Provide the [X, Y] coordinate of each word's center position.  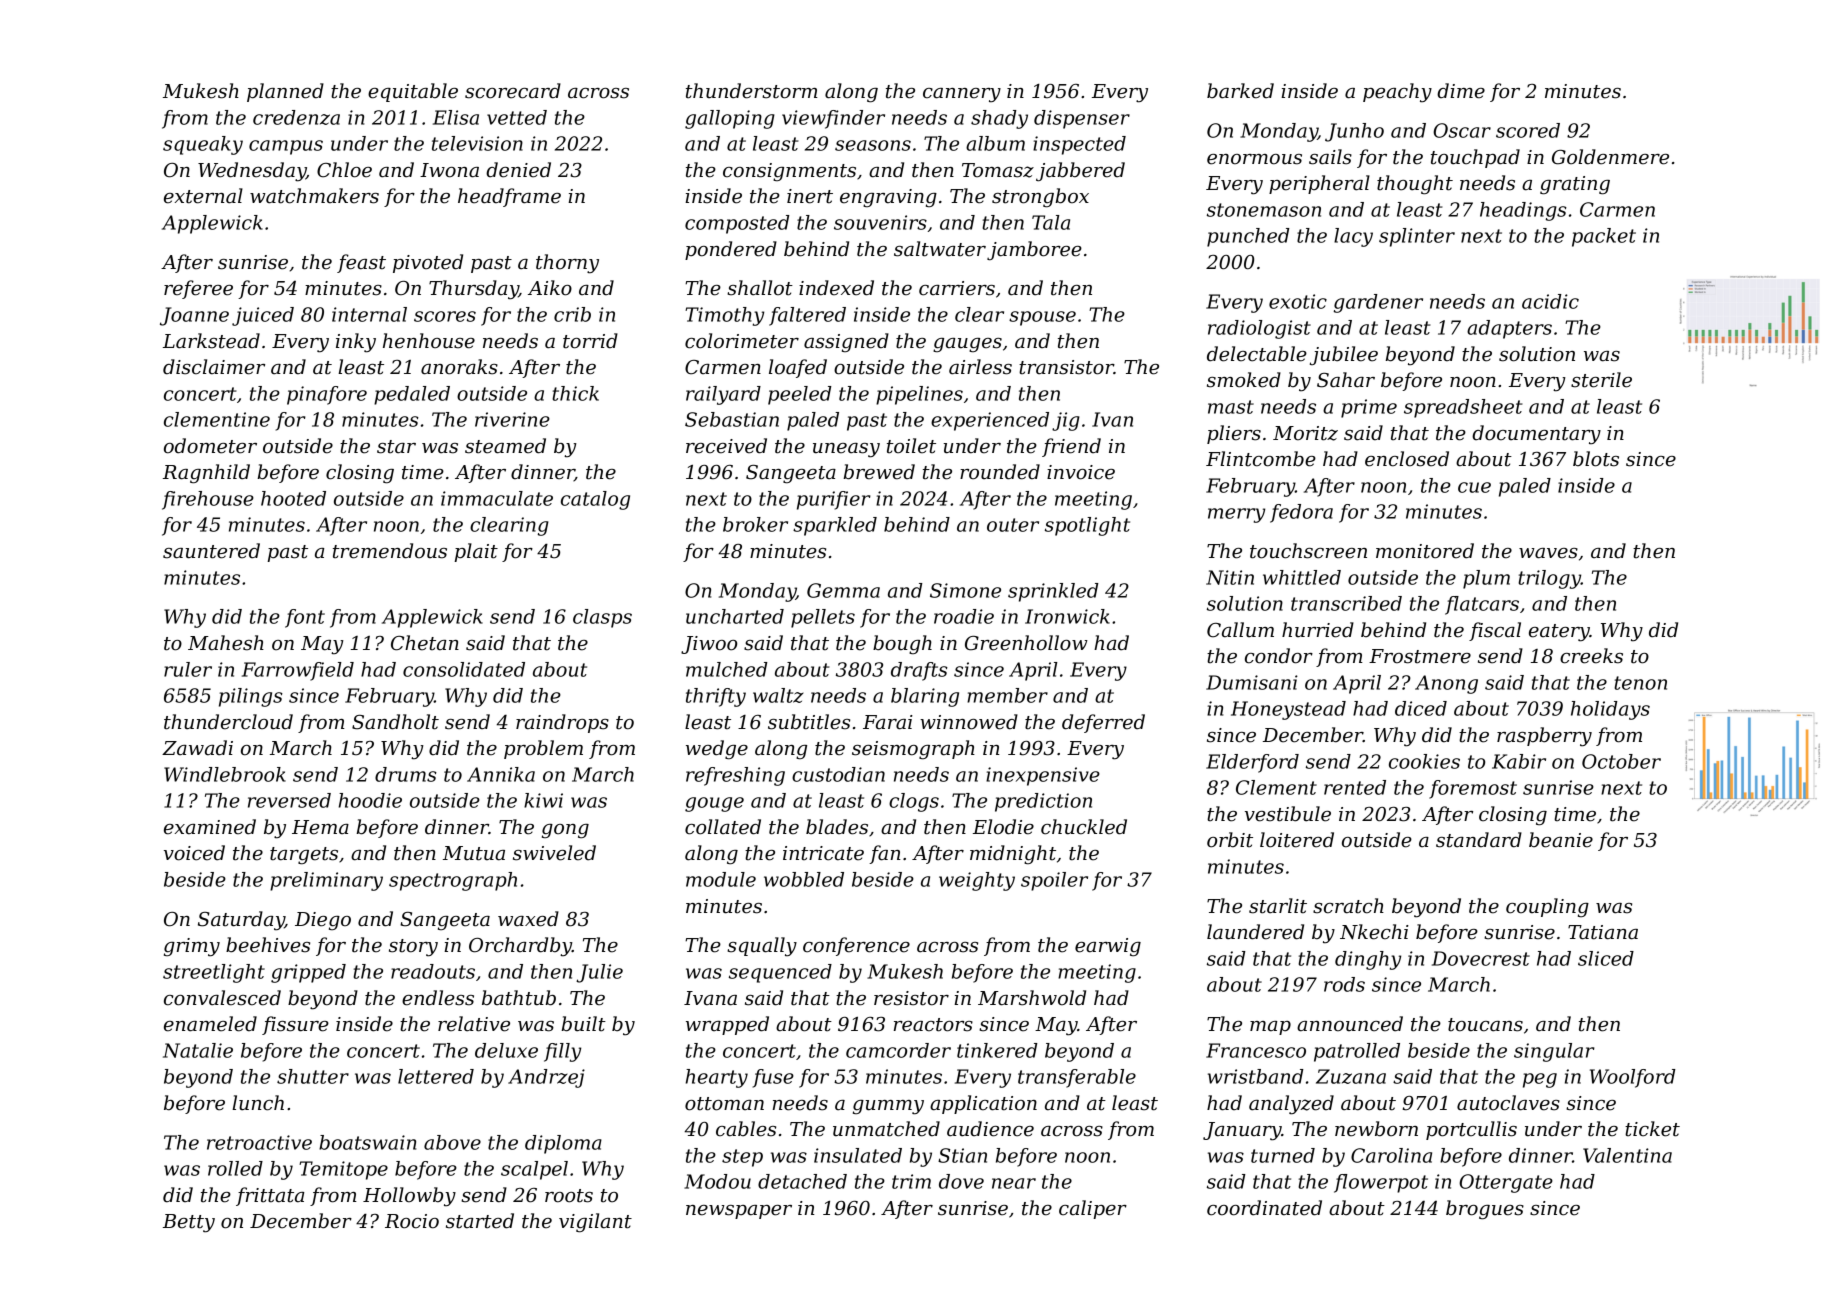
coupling [1547, 907]
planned [285, 92]
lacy [1353, 237]
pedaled [412, 395]
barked [1240, 91]
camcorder [898, 1050]
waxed [528, 919]
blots [1596, 459]
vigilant [595, 1223]
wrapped [727, 1025]
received [726, 446]
